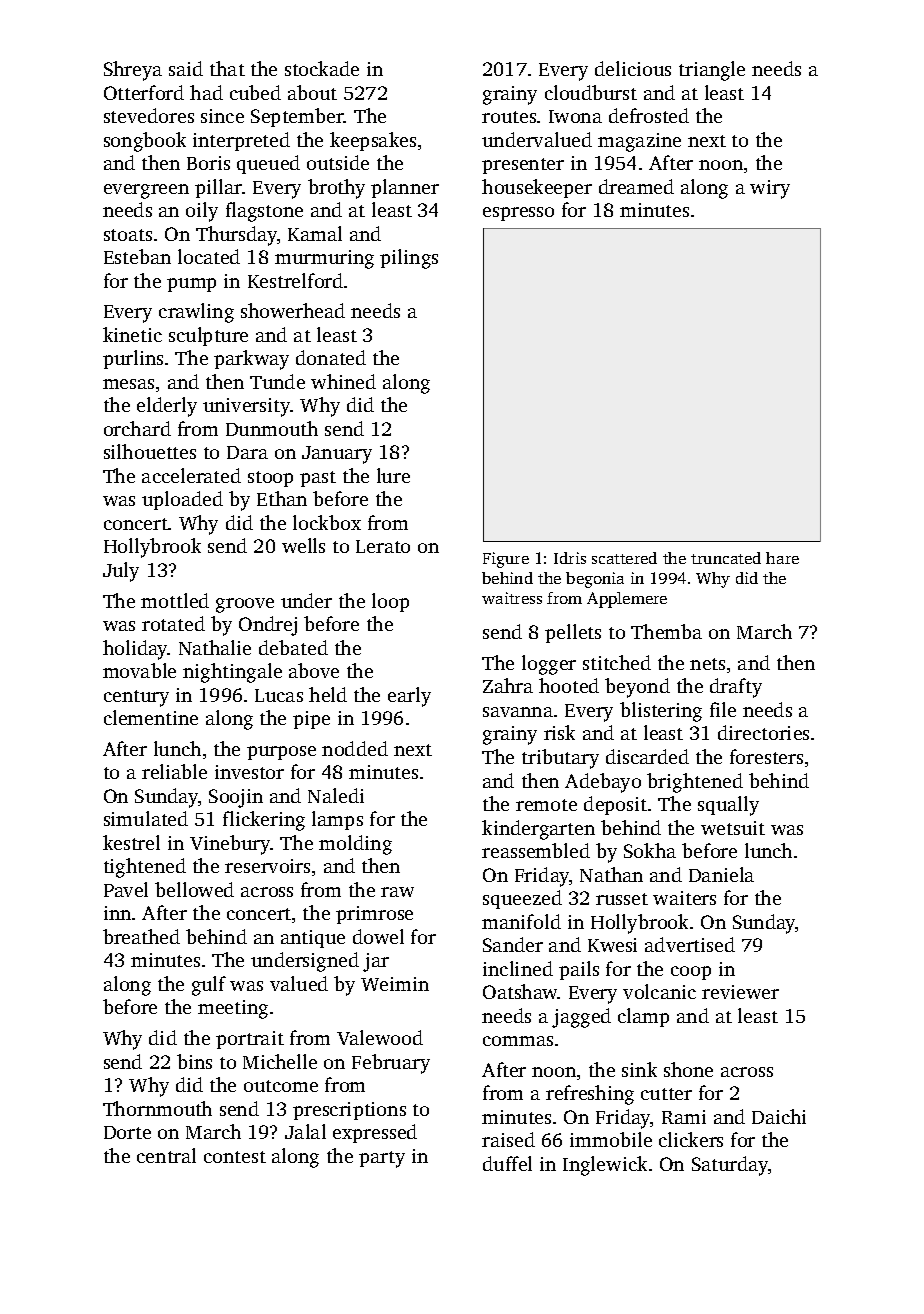 This screenshot has height=1314, width=924. I want to click on reviewer, so click(740, 992).
